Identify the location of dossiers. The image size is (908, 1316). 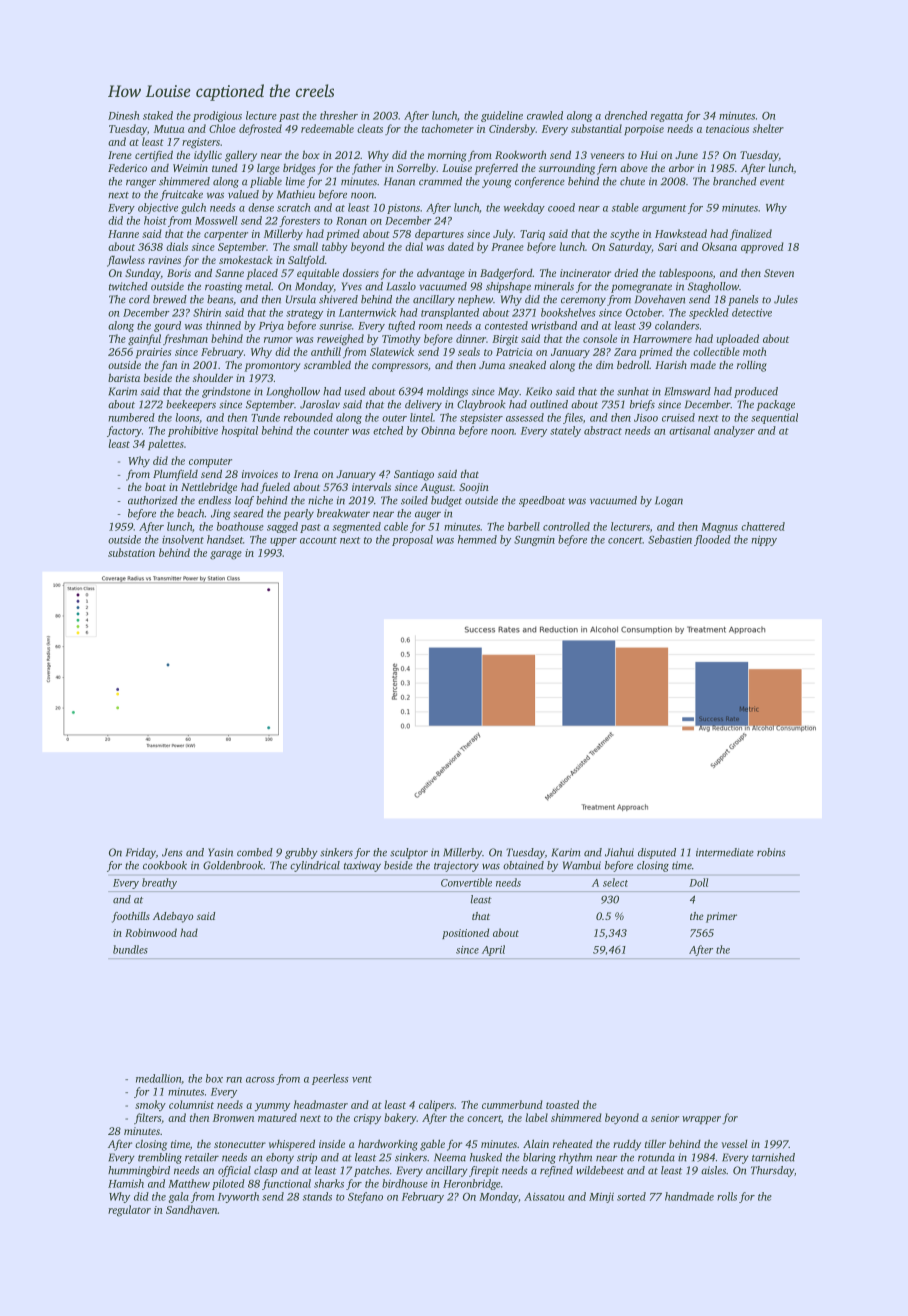
(361, 273).
